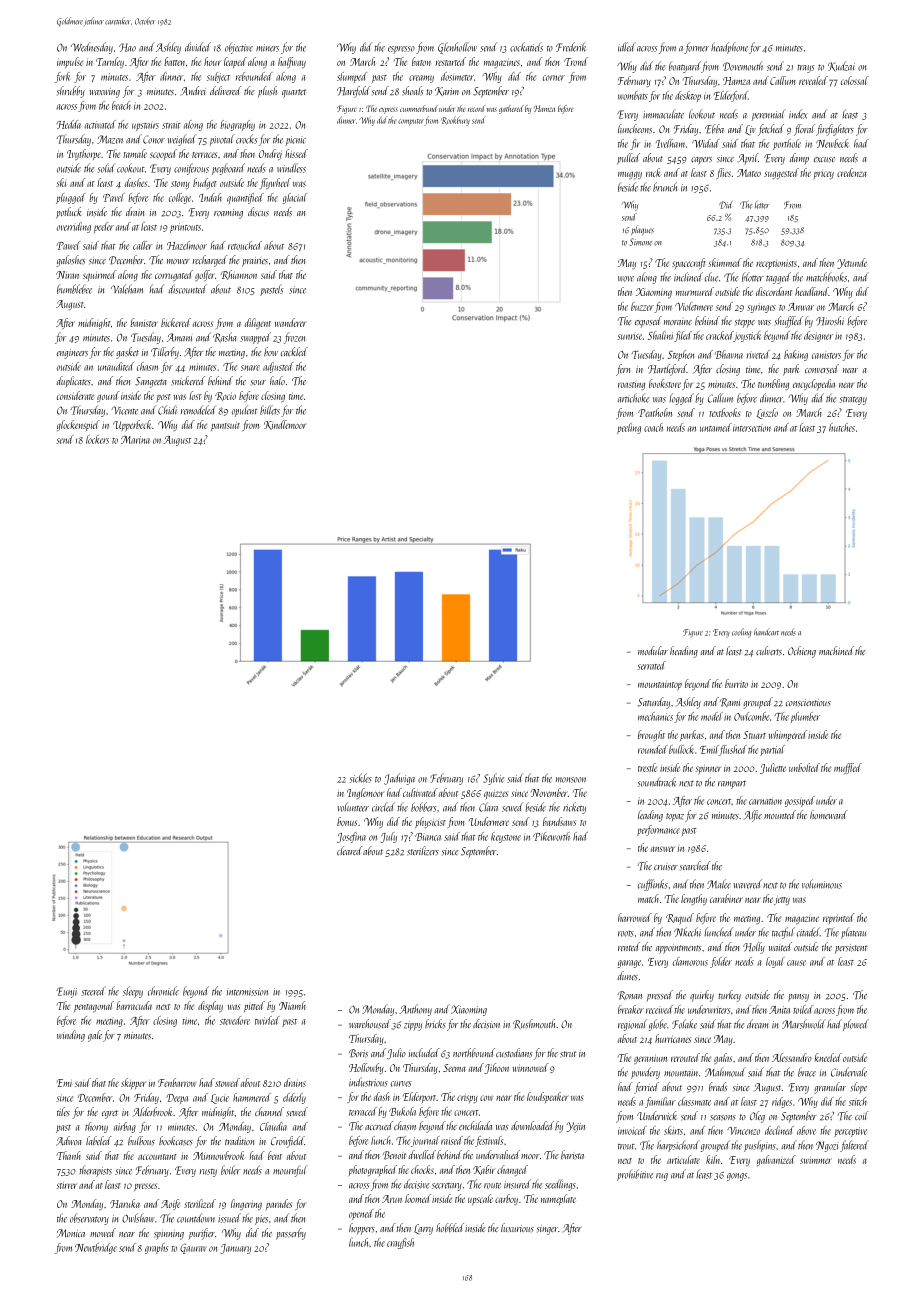 The height and width of the screenshot is (1308, 924). What do you see at coordinates (627, 47) in the screenshot?
I see `idled` at bounding box center [627, 47].
